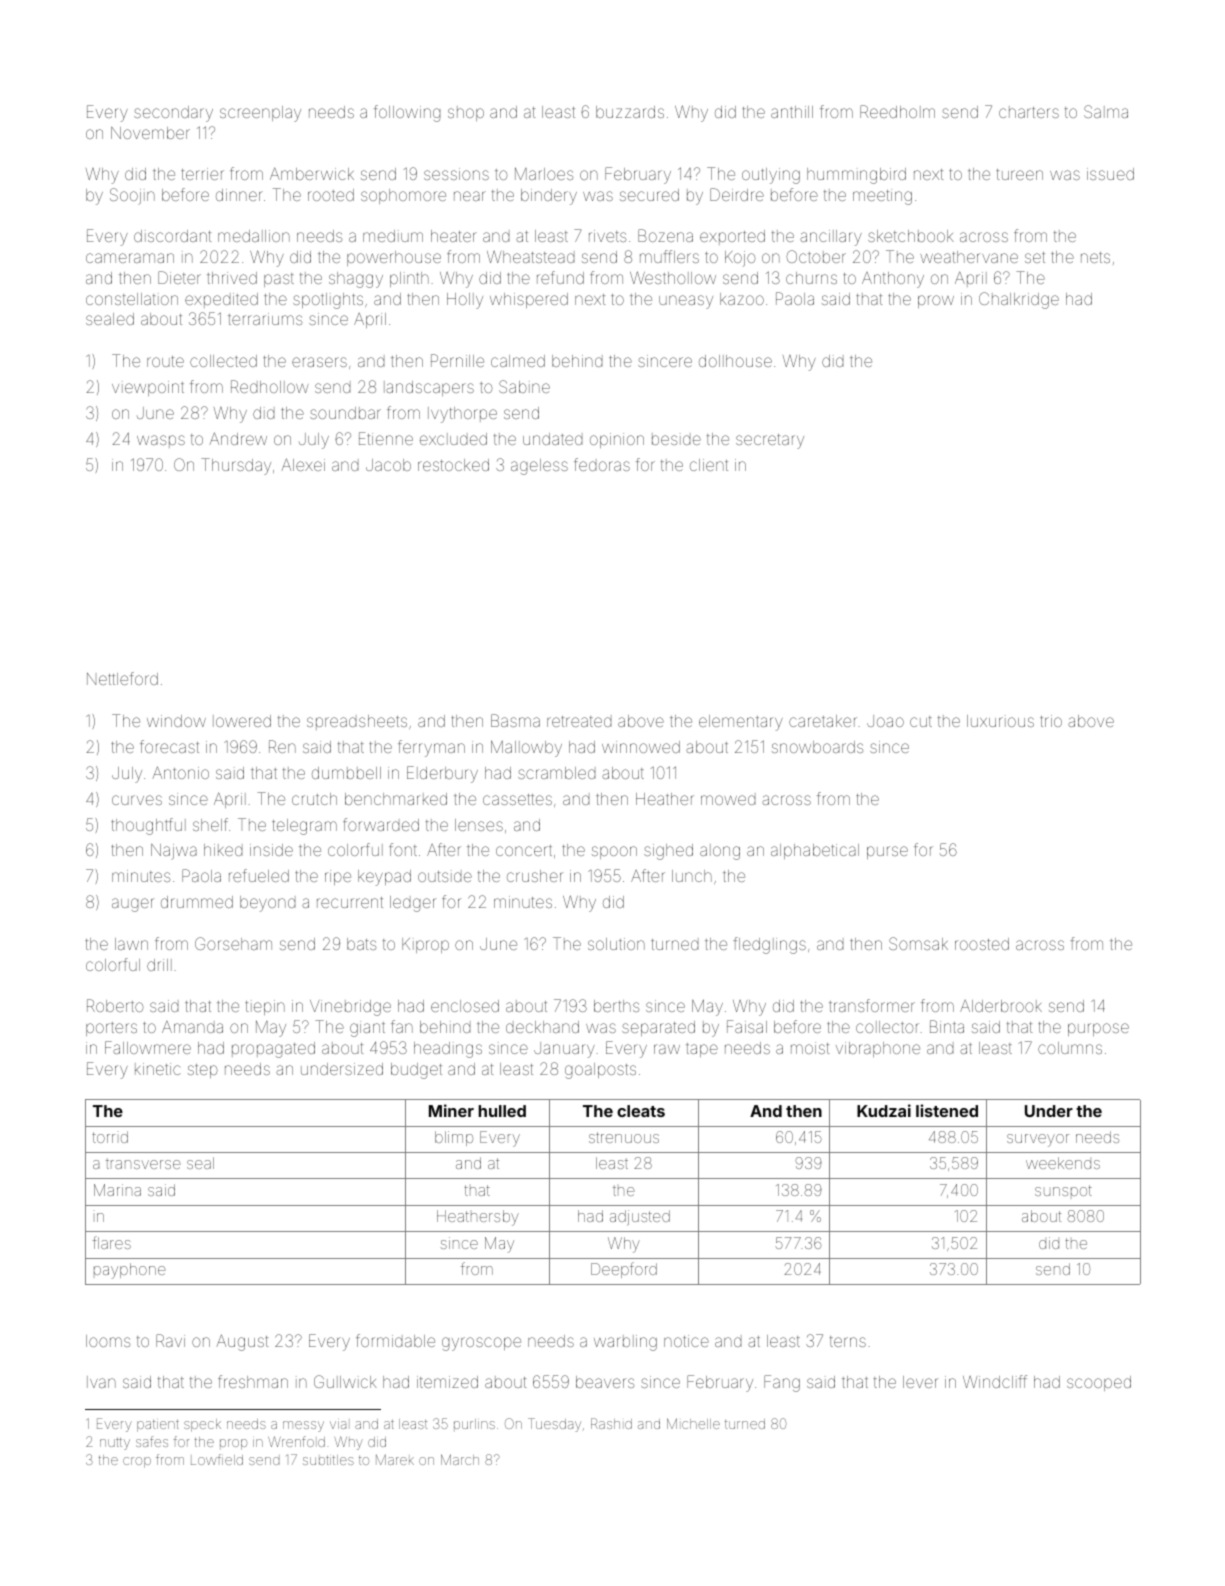 The width and height of the image is (1225, 1586). What do you see at coordinates (454, 1138) in the image?
I see `blimp` at bounding box center [454, 1138].
